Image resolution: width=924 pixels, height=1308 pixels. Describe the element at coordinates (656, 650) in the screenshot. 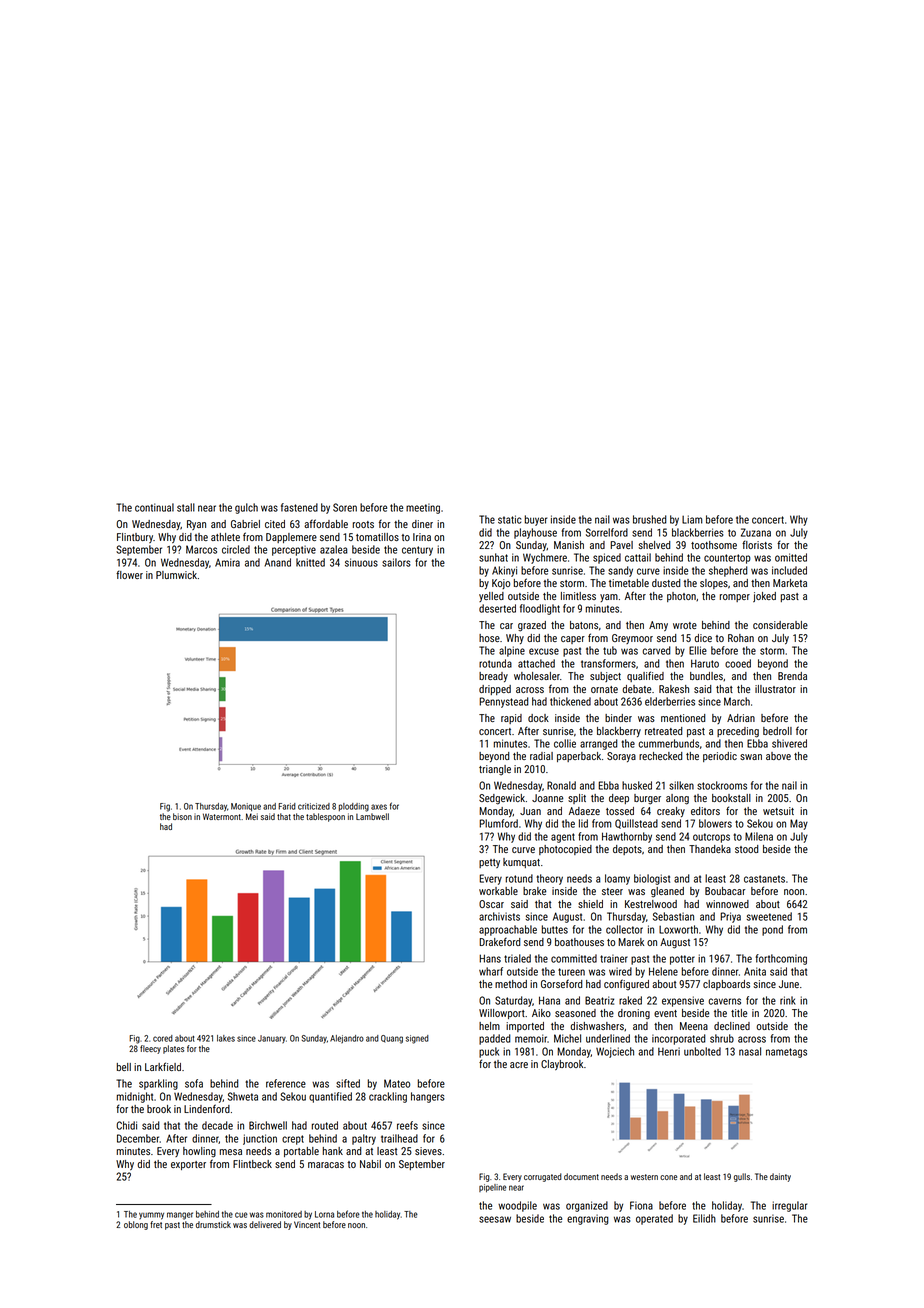

I see `carved` at that location.
